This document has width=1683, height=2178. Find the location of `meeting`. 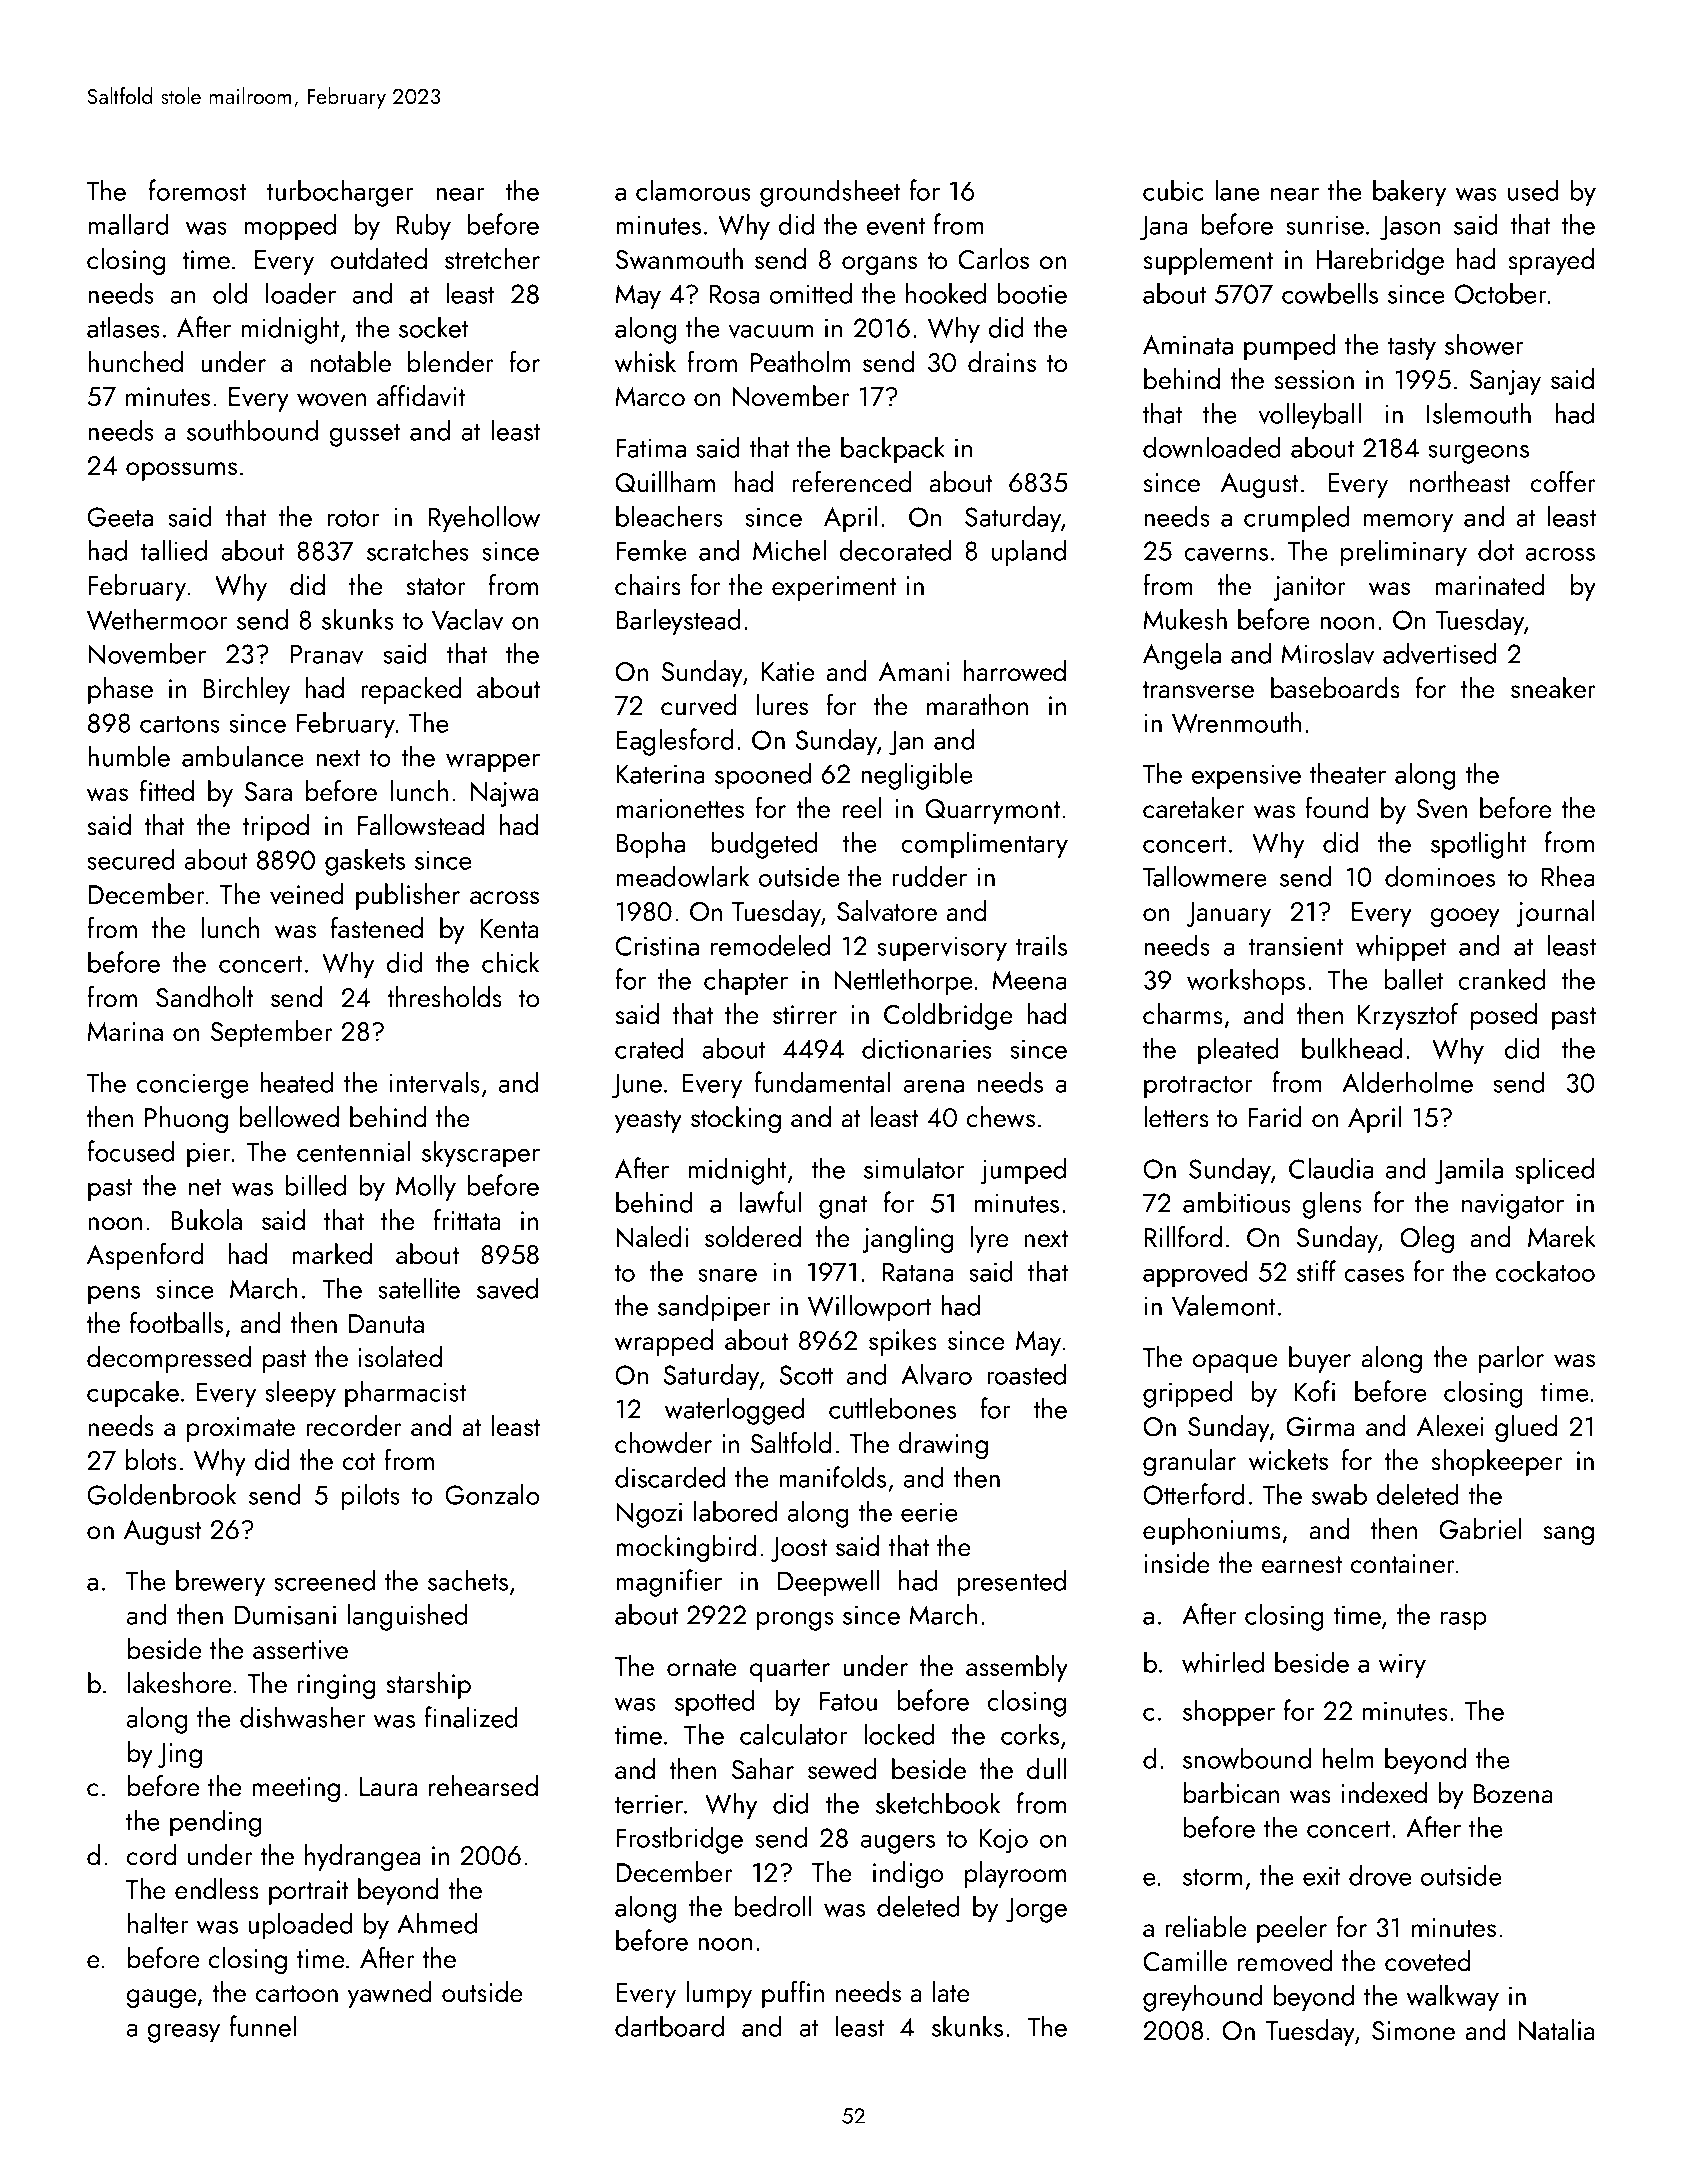

meeting is located at coordinates (296, 1789).
